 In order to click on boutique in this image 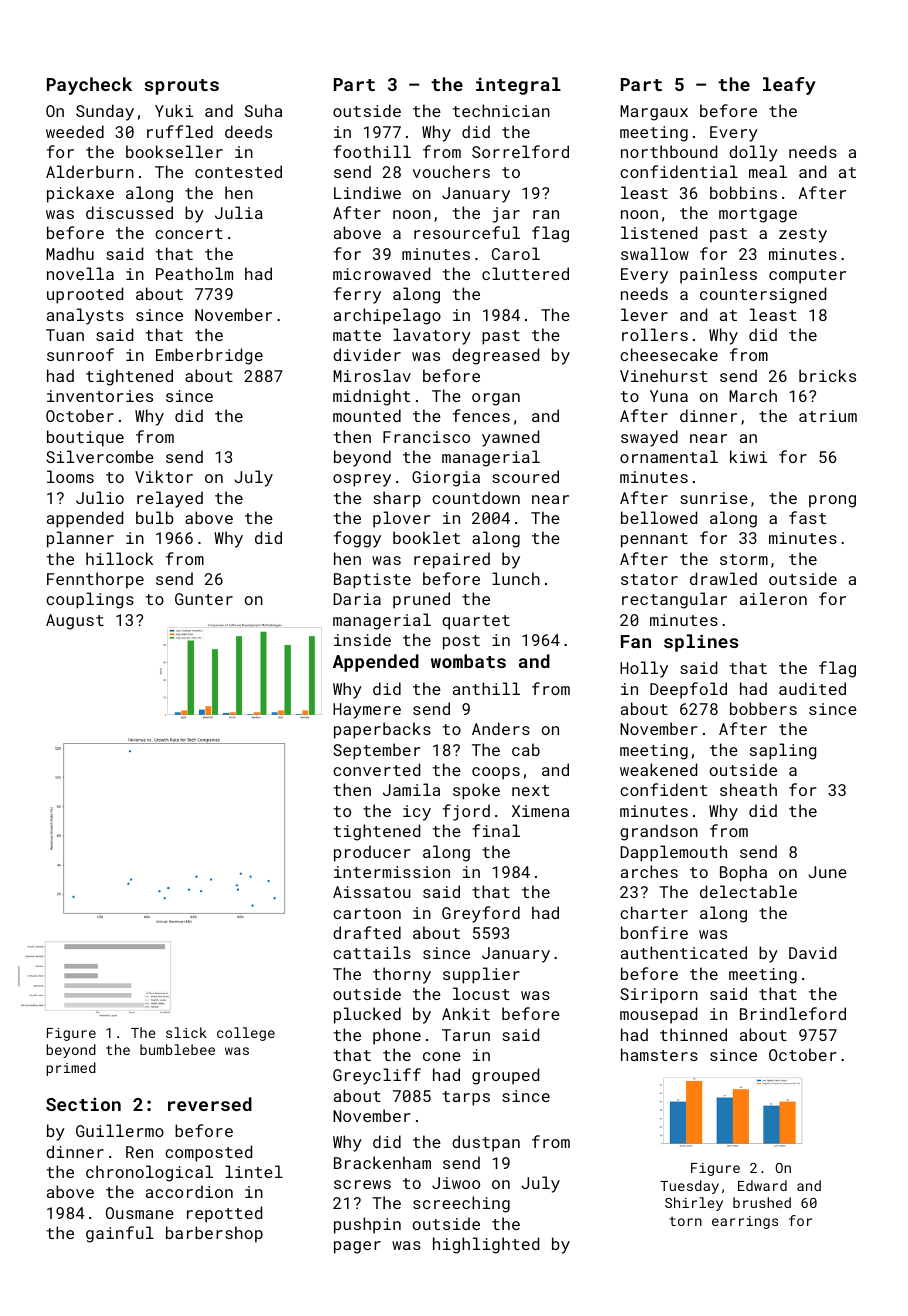, I will do `click(85, 438)`.
